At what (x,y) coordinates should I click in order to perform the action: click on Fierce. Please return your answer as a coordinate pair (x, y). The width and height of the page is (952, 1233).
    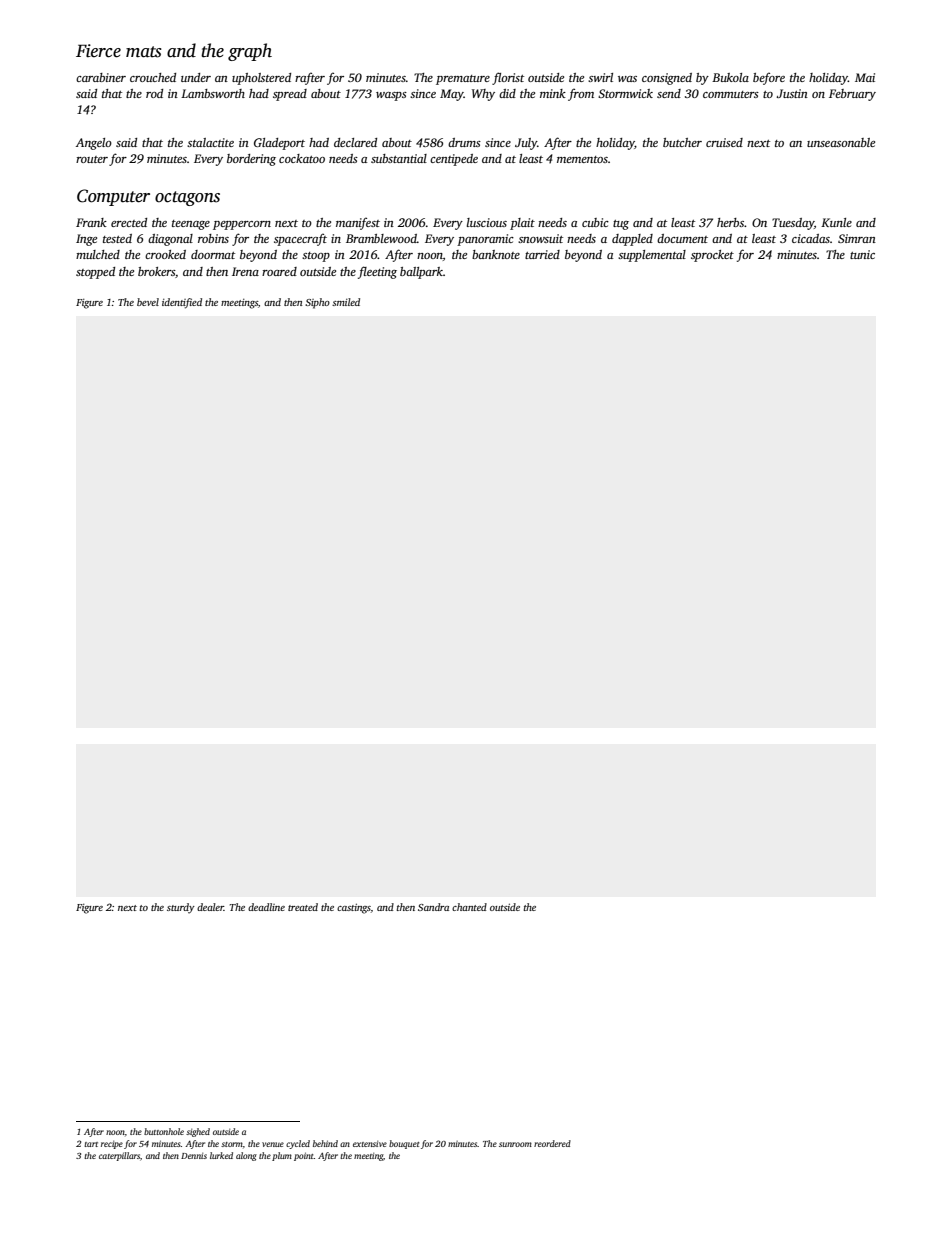
    Looking at the image, I should click on (98, 51).
